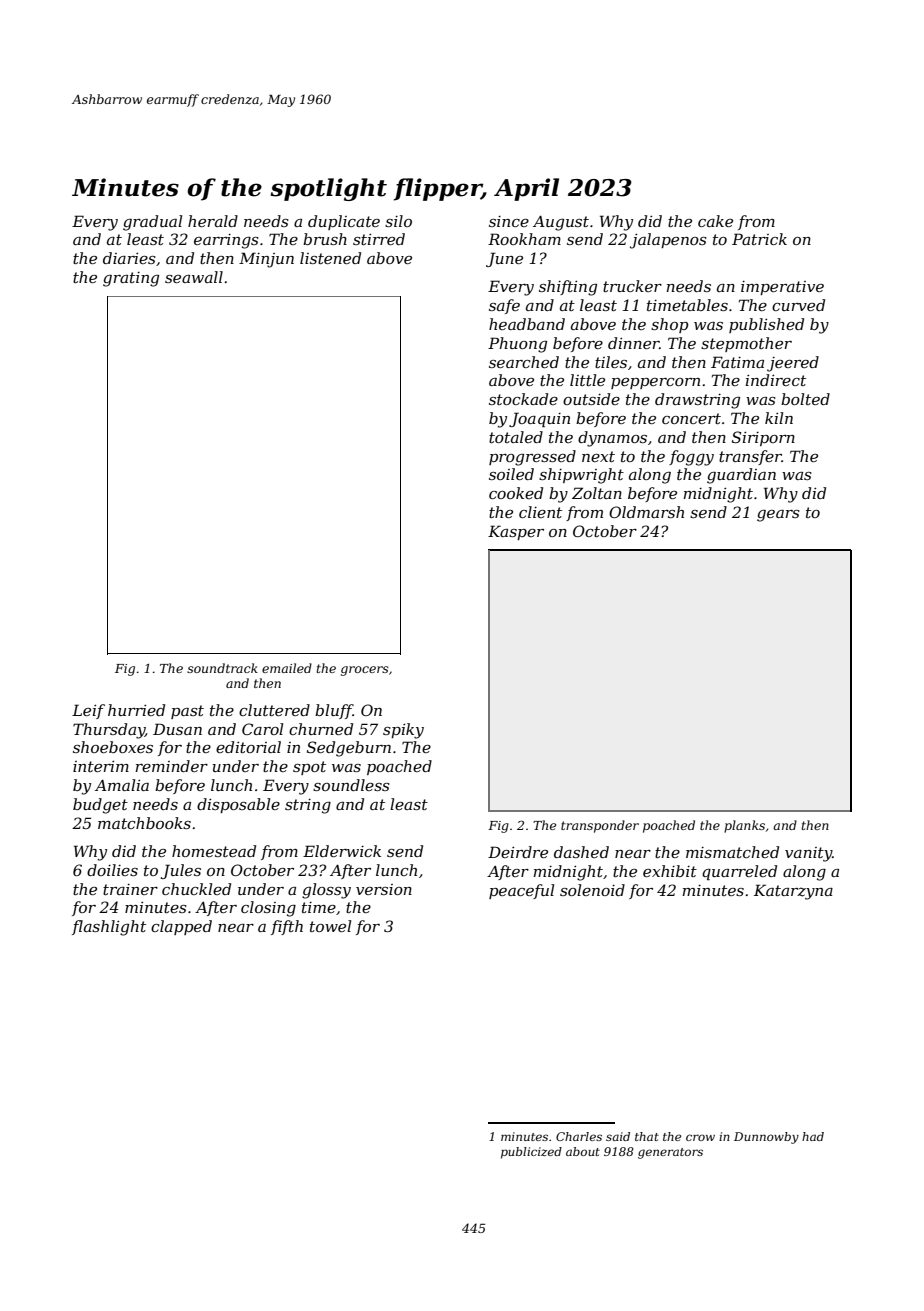 This screenshot has width=924, height=1311. Describe the element at coordinates (181, 927) in the screenshot. I see `clapped` at that location.
